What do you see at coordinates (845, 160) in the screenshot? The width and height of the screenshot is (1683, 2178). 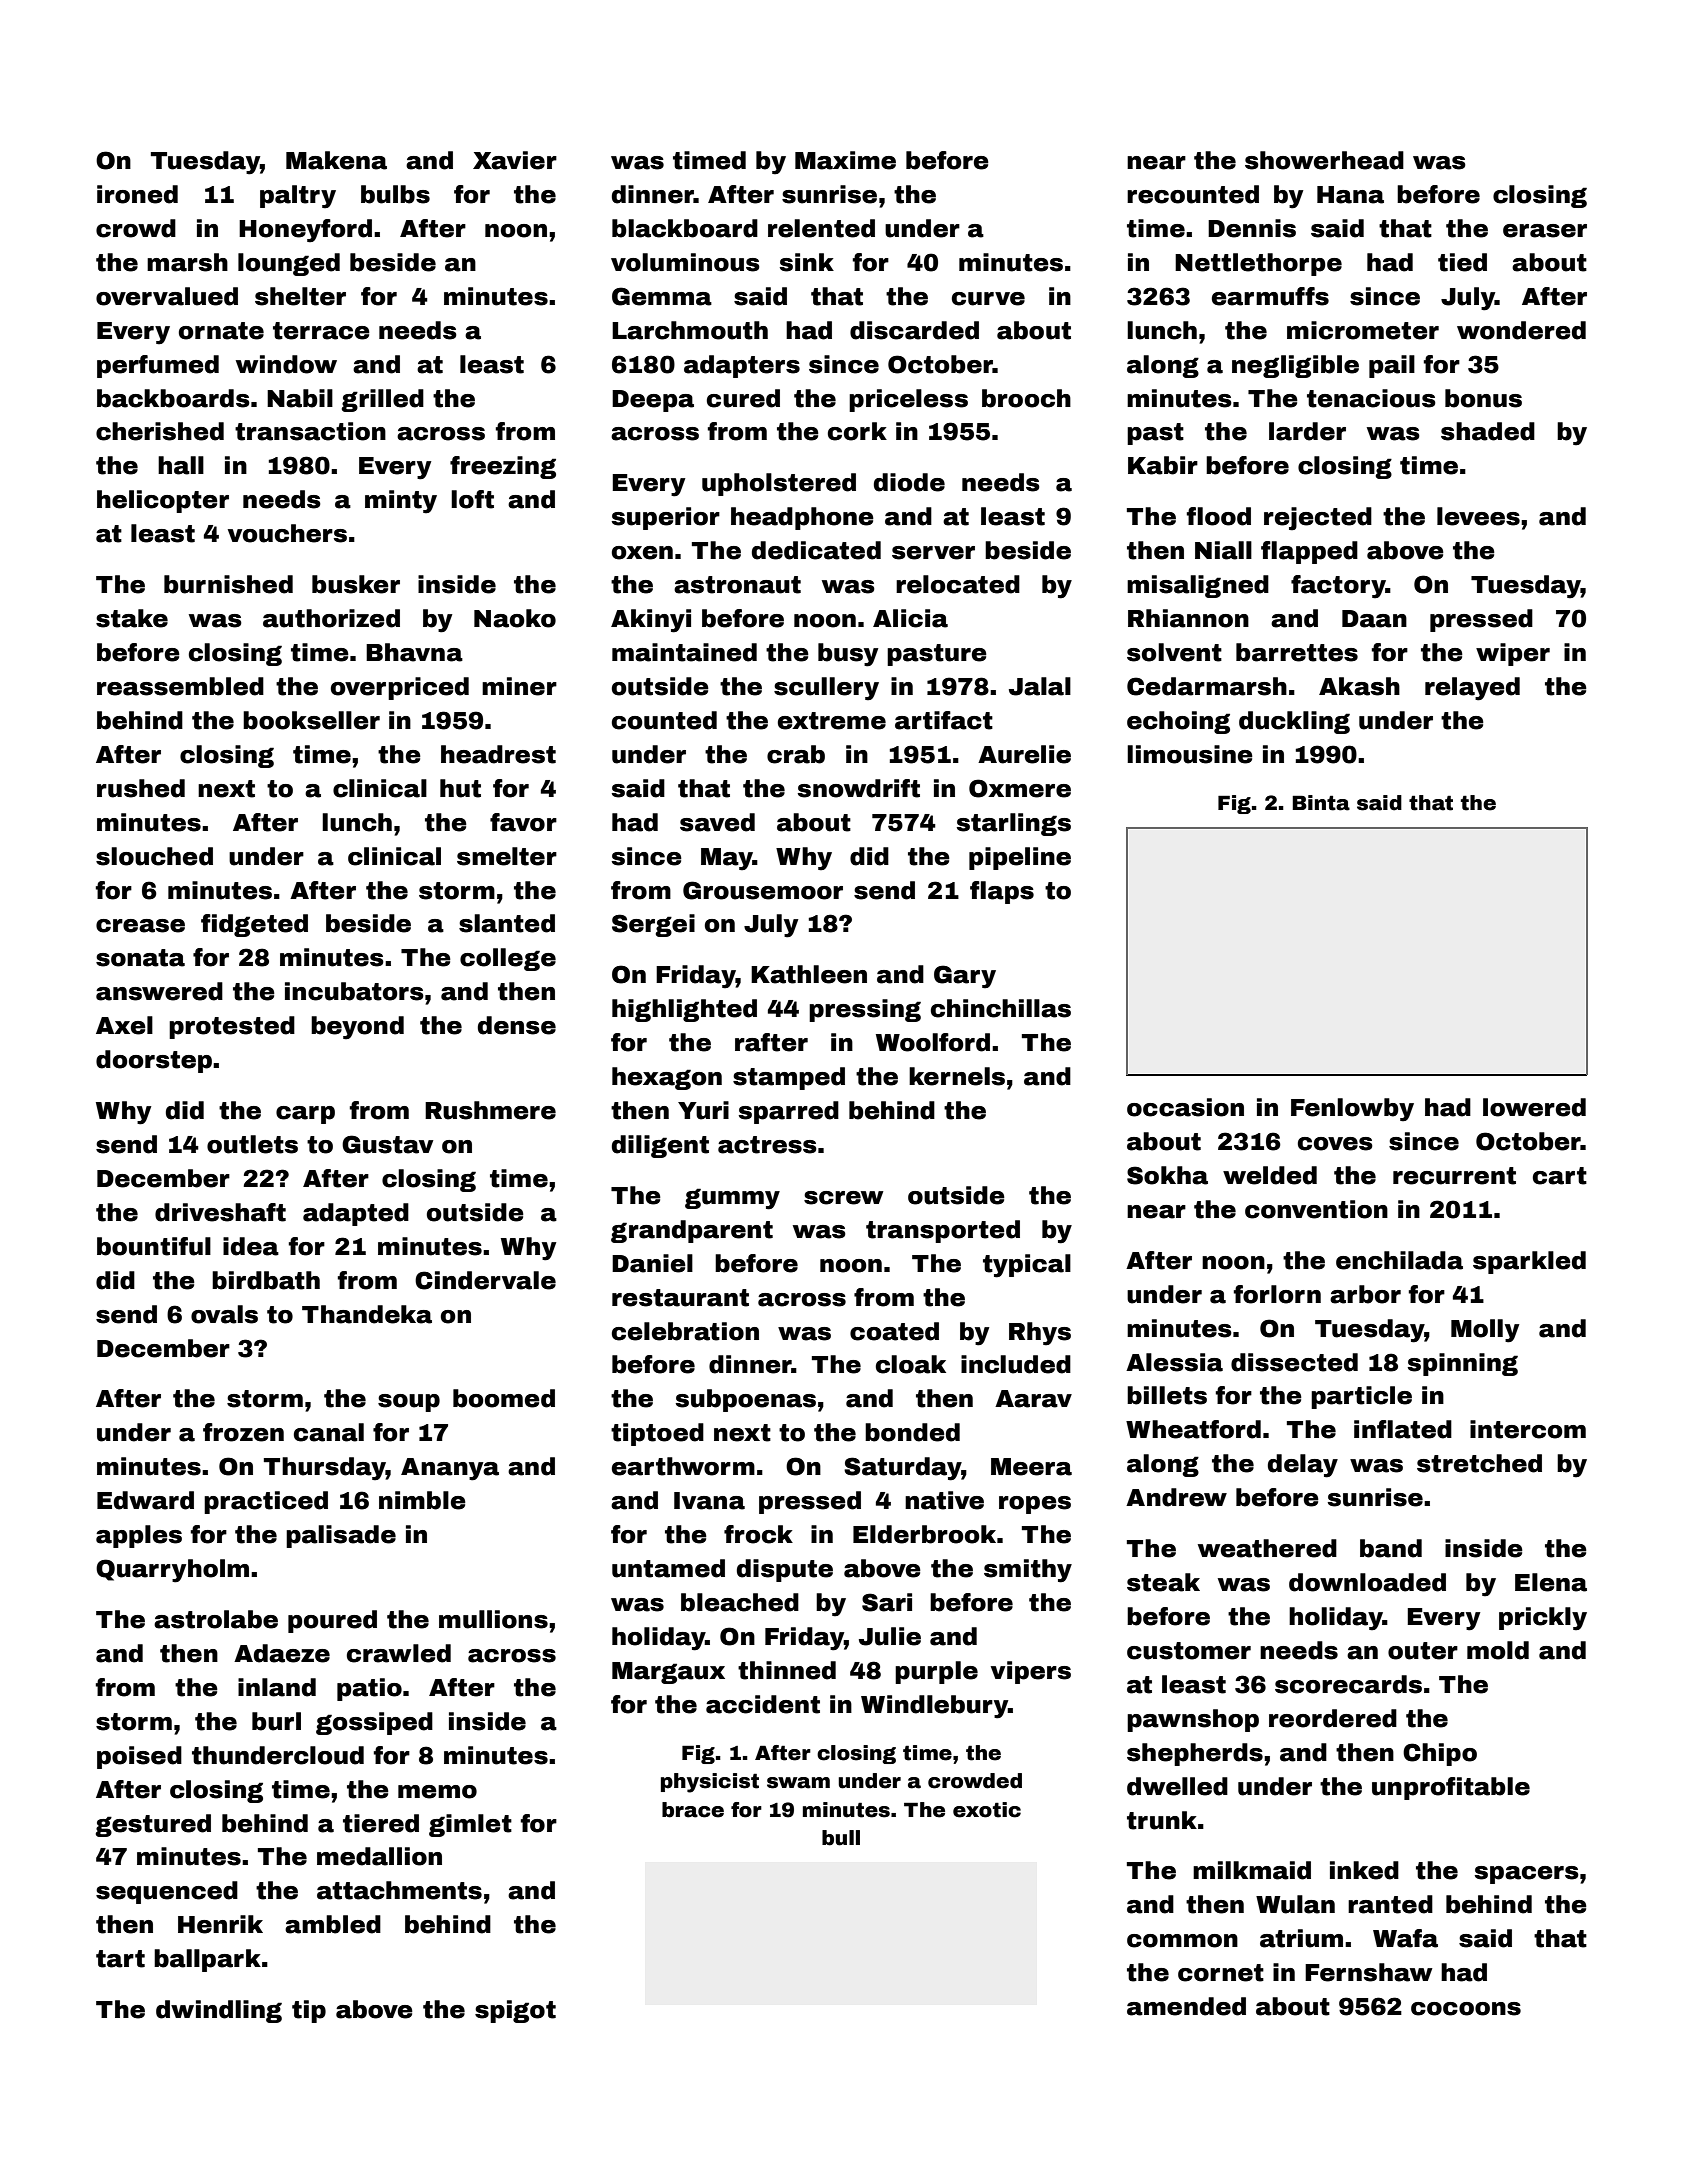 I see `Maxime` at bounding box center [845, 160].
